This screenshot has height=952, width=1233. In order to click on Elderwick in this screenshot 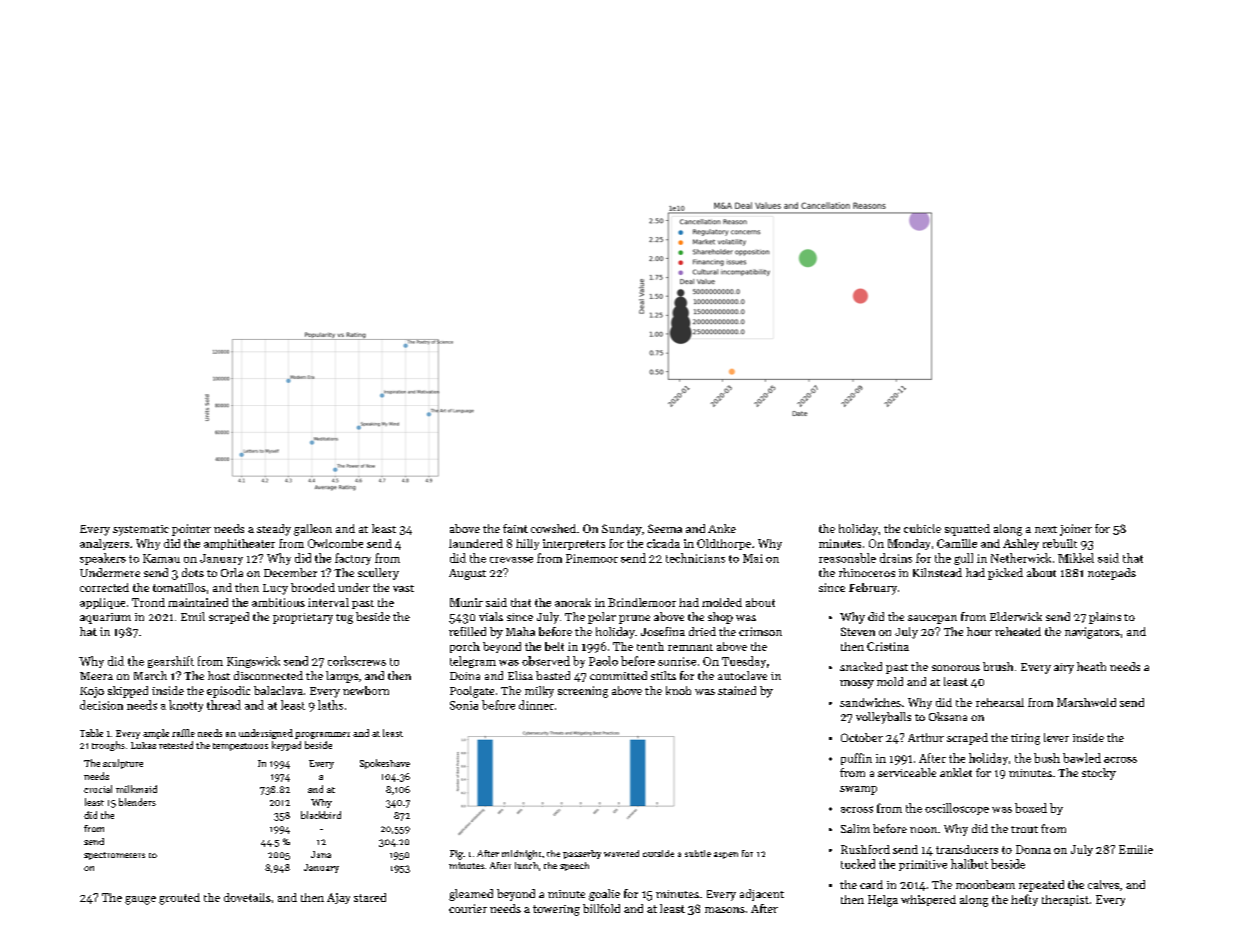, I will do `click(1016, 616)`.
